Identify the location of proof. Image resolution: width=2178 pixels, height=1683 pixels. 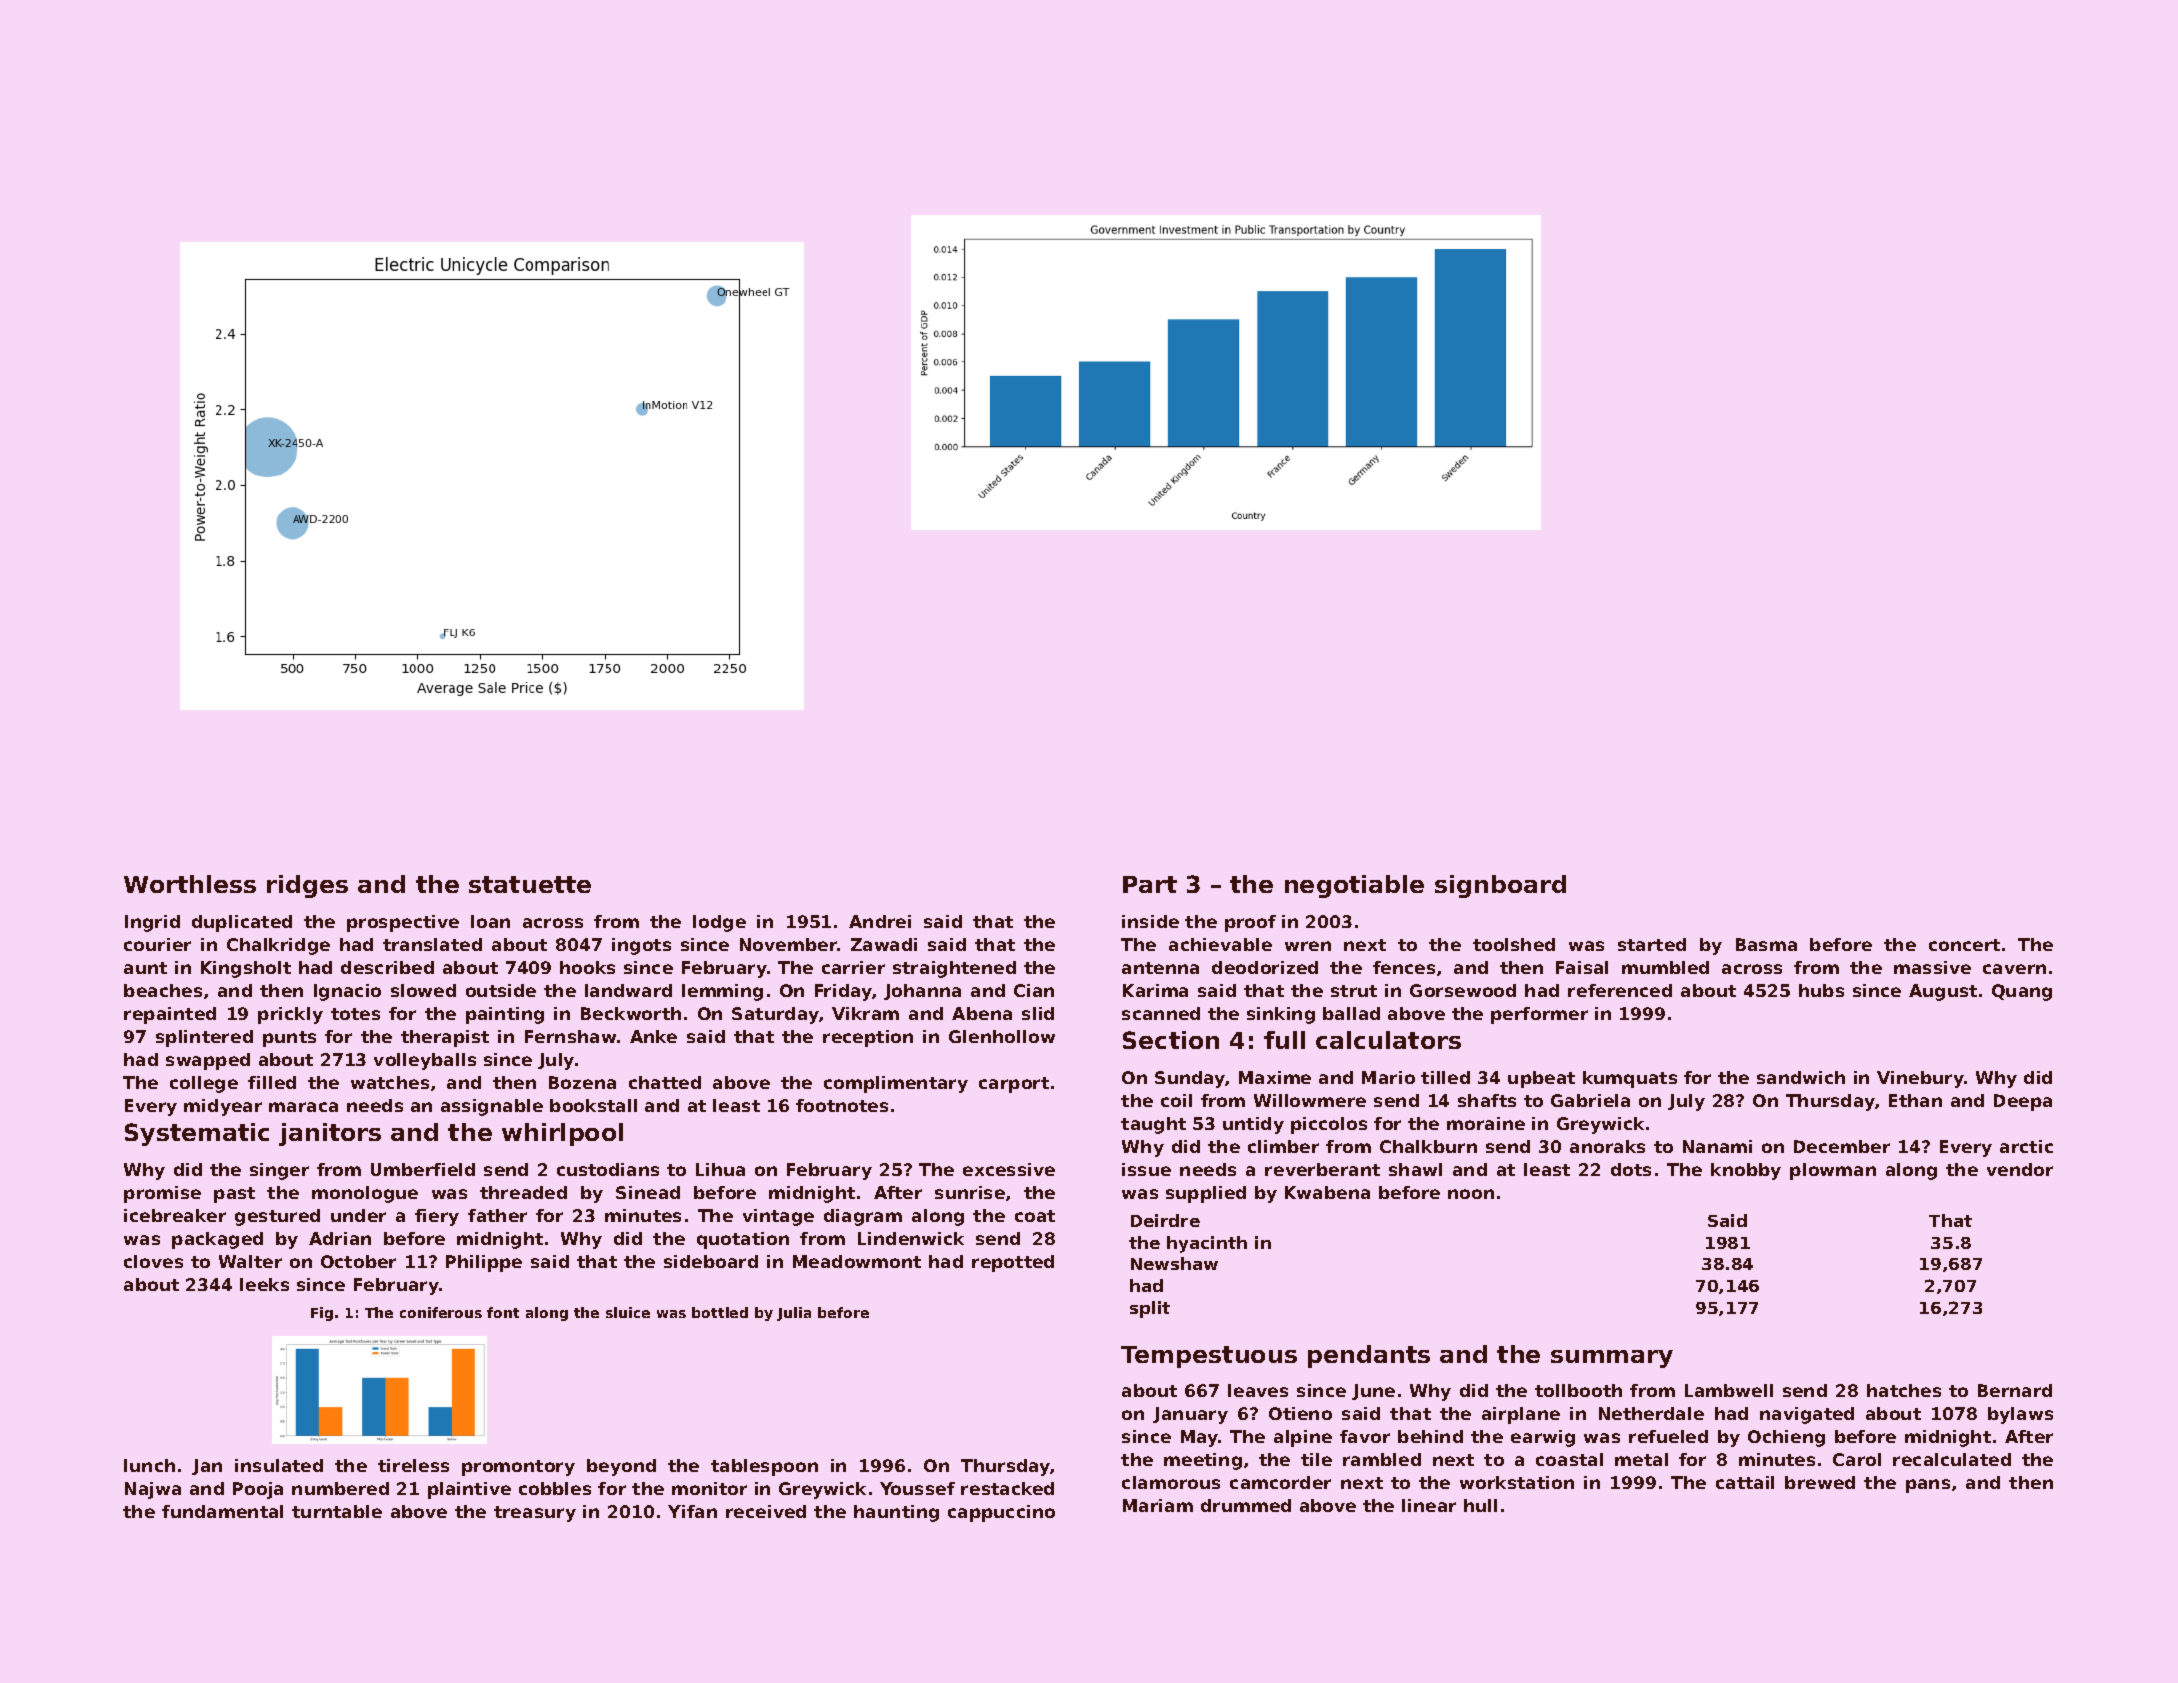
(1250, 923).
